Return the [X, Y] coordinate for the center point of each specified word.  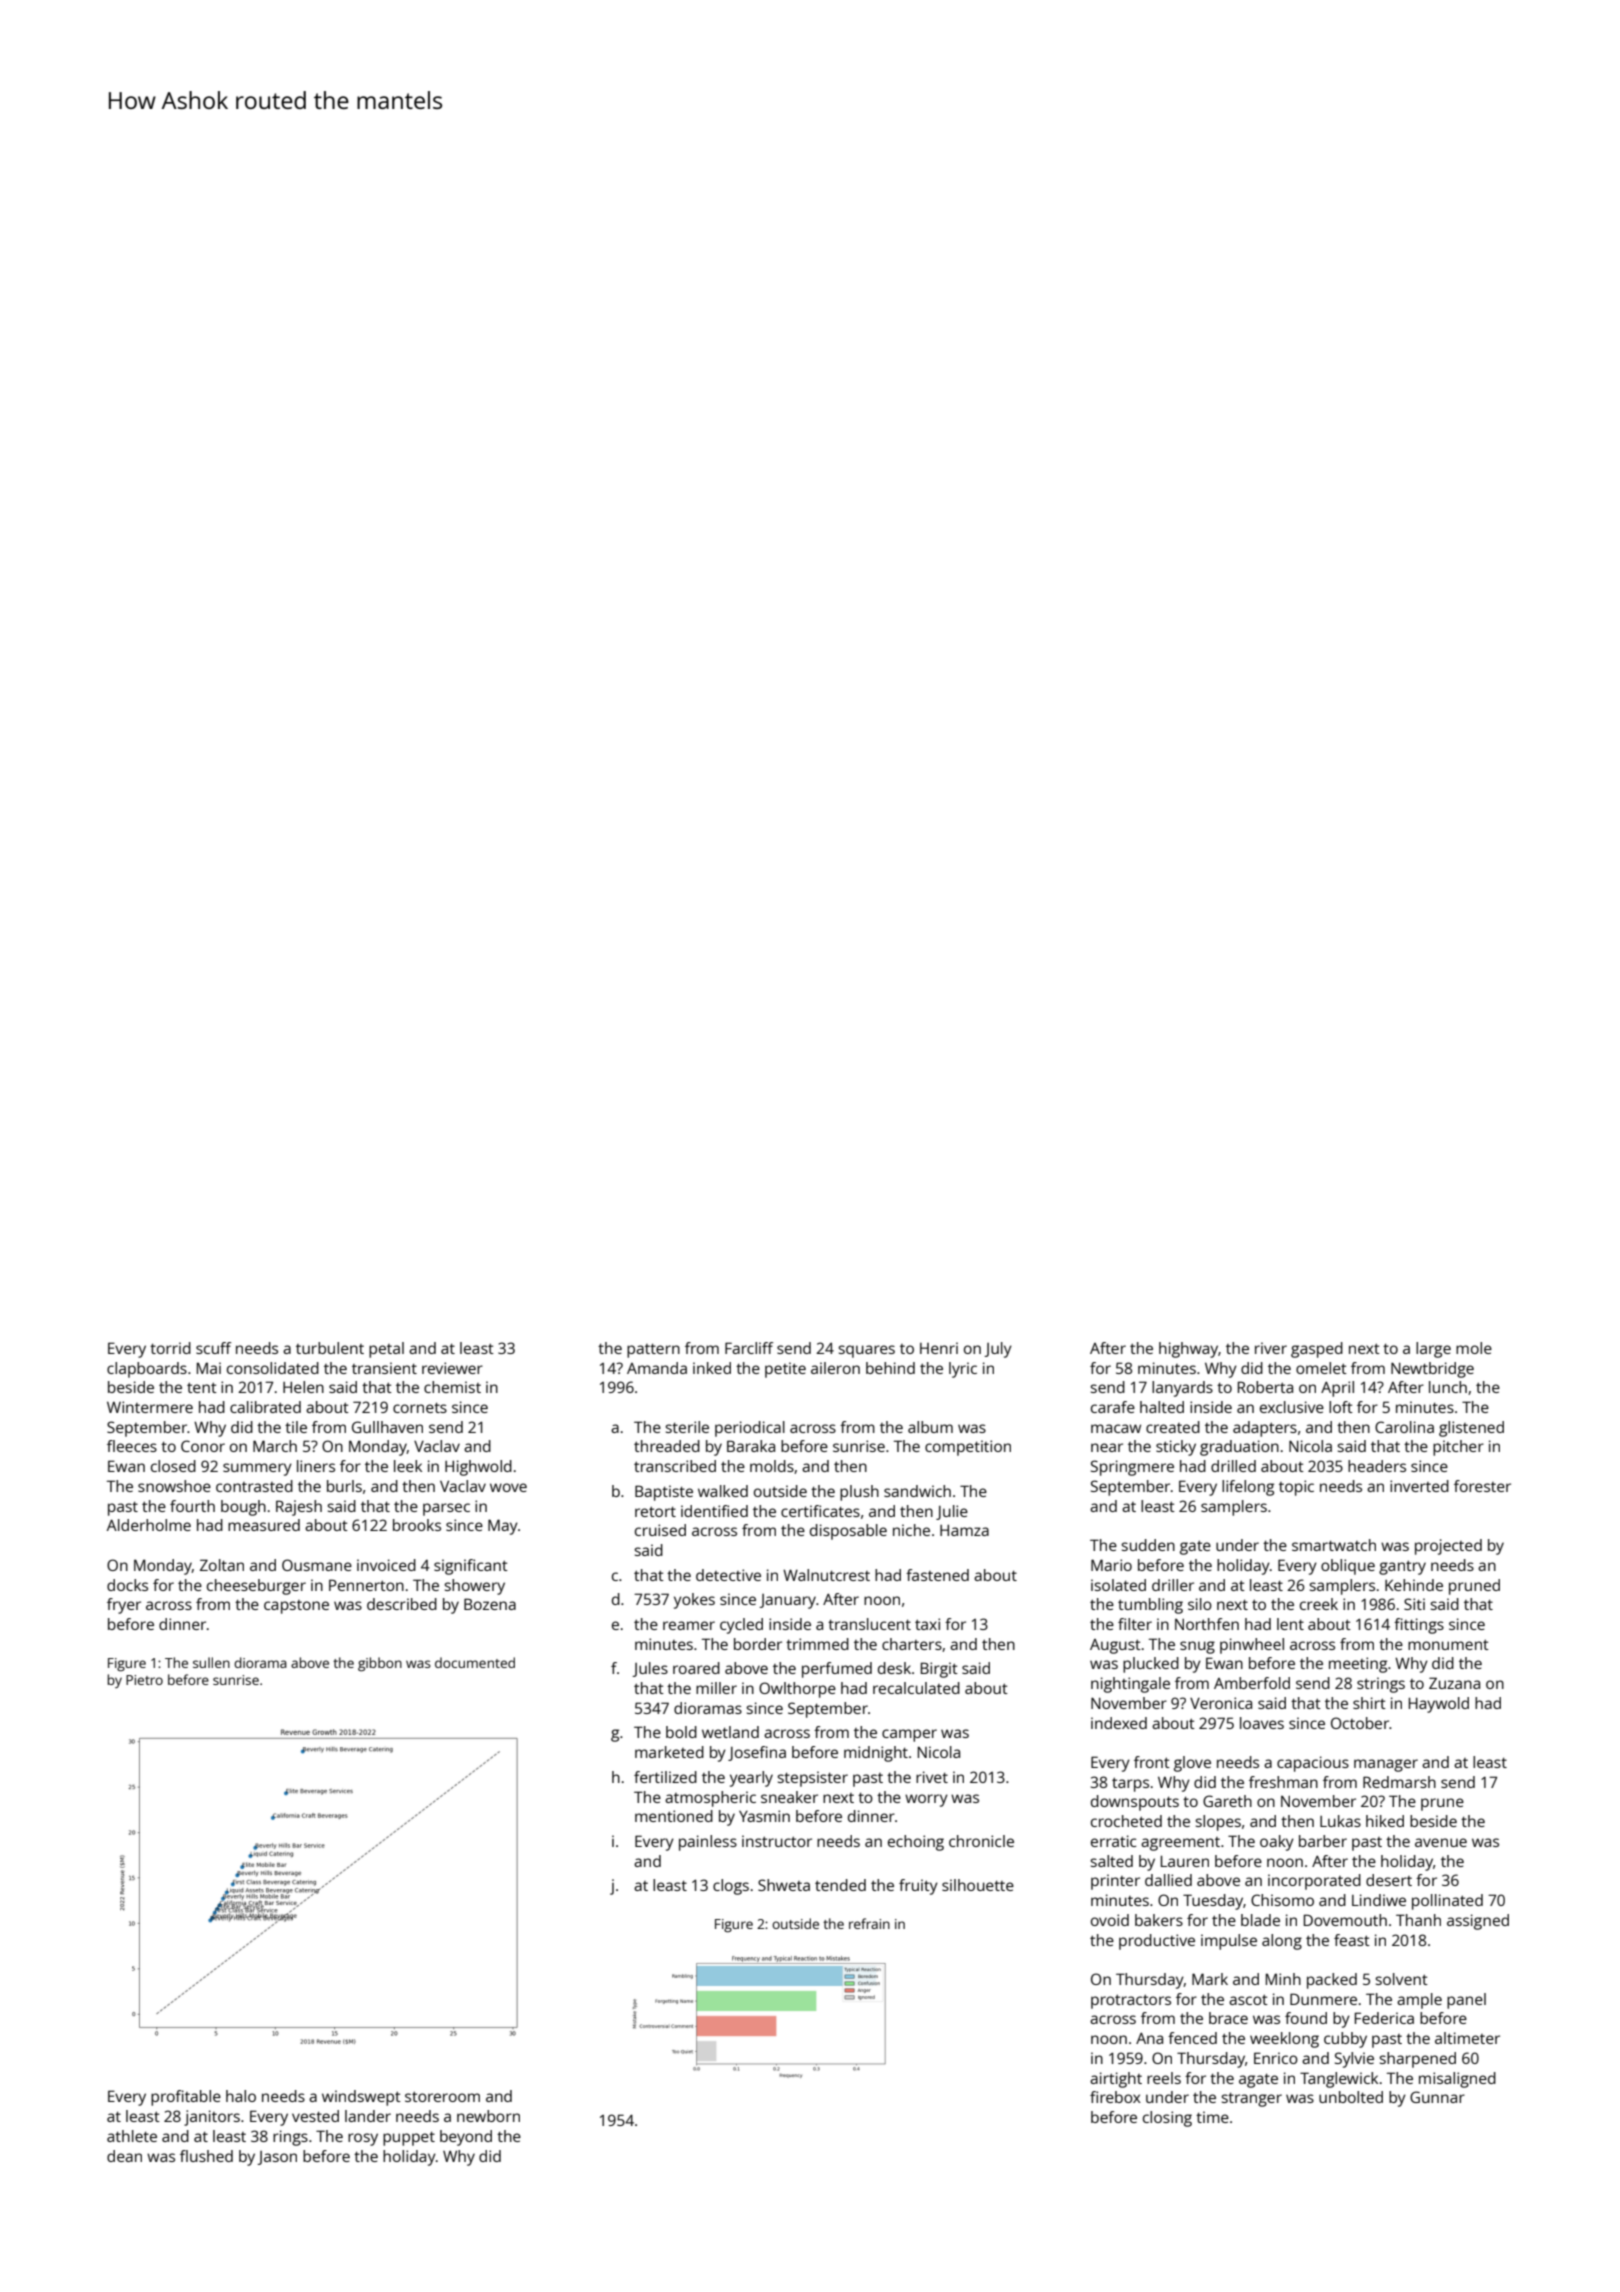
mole [1474, 1348]
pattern [653, 1350]
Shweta [784, 1885]
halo [241, 2096]
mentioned [674, 1816]
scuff [213, 1348]
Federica [1384, 2018]
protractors [1131, 2001]
